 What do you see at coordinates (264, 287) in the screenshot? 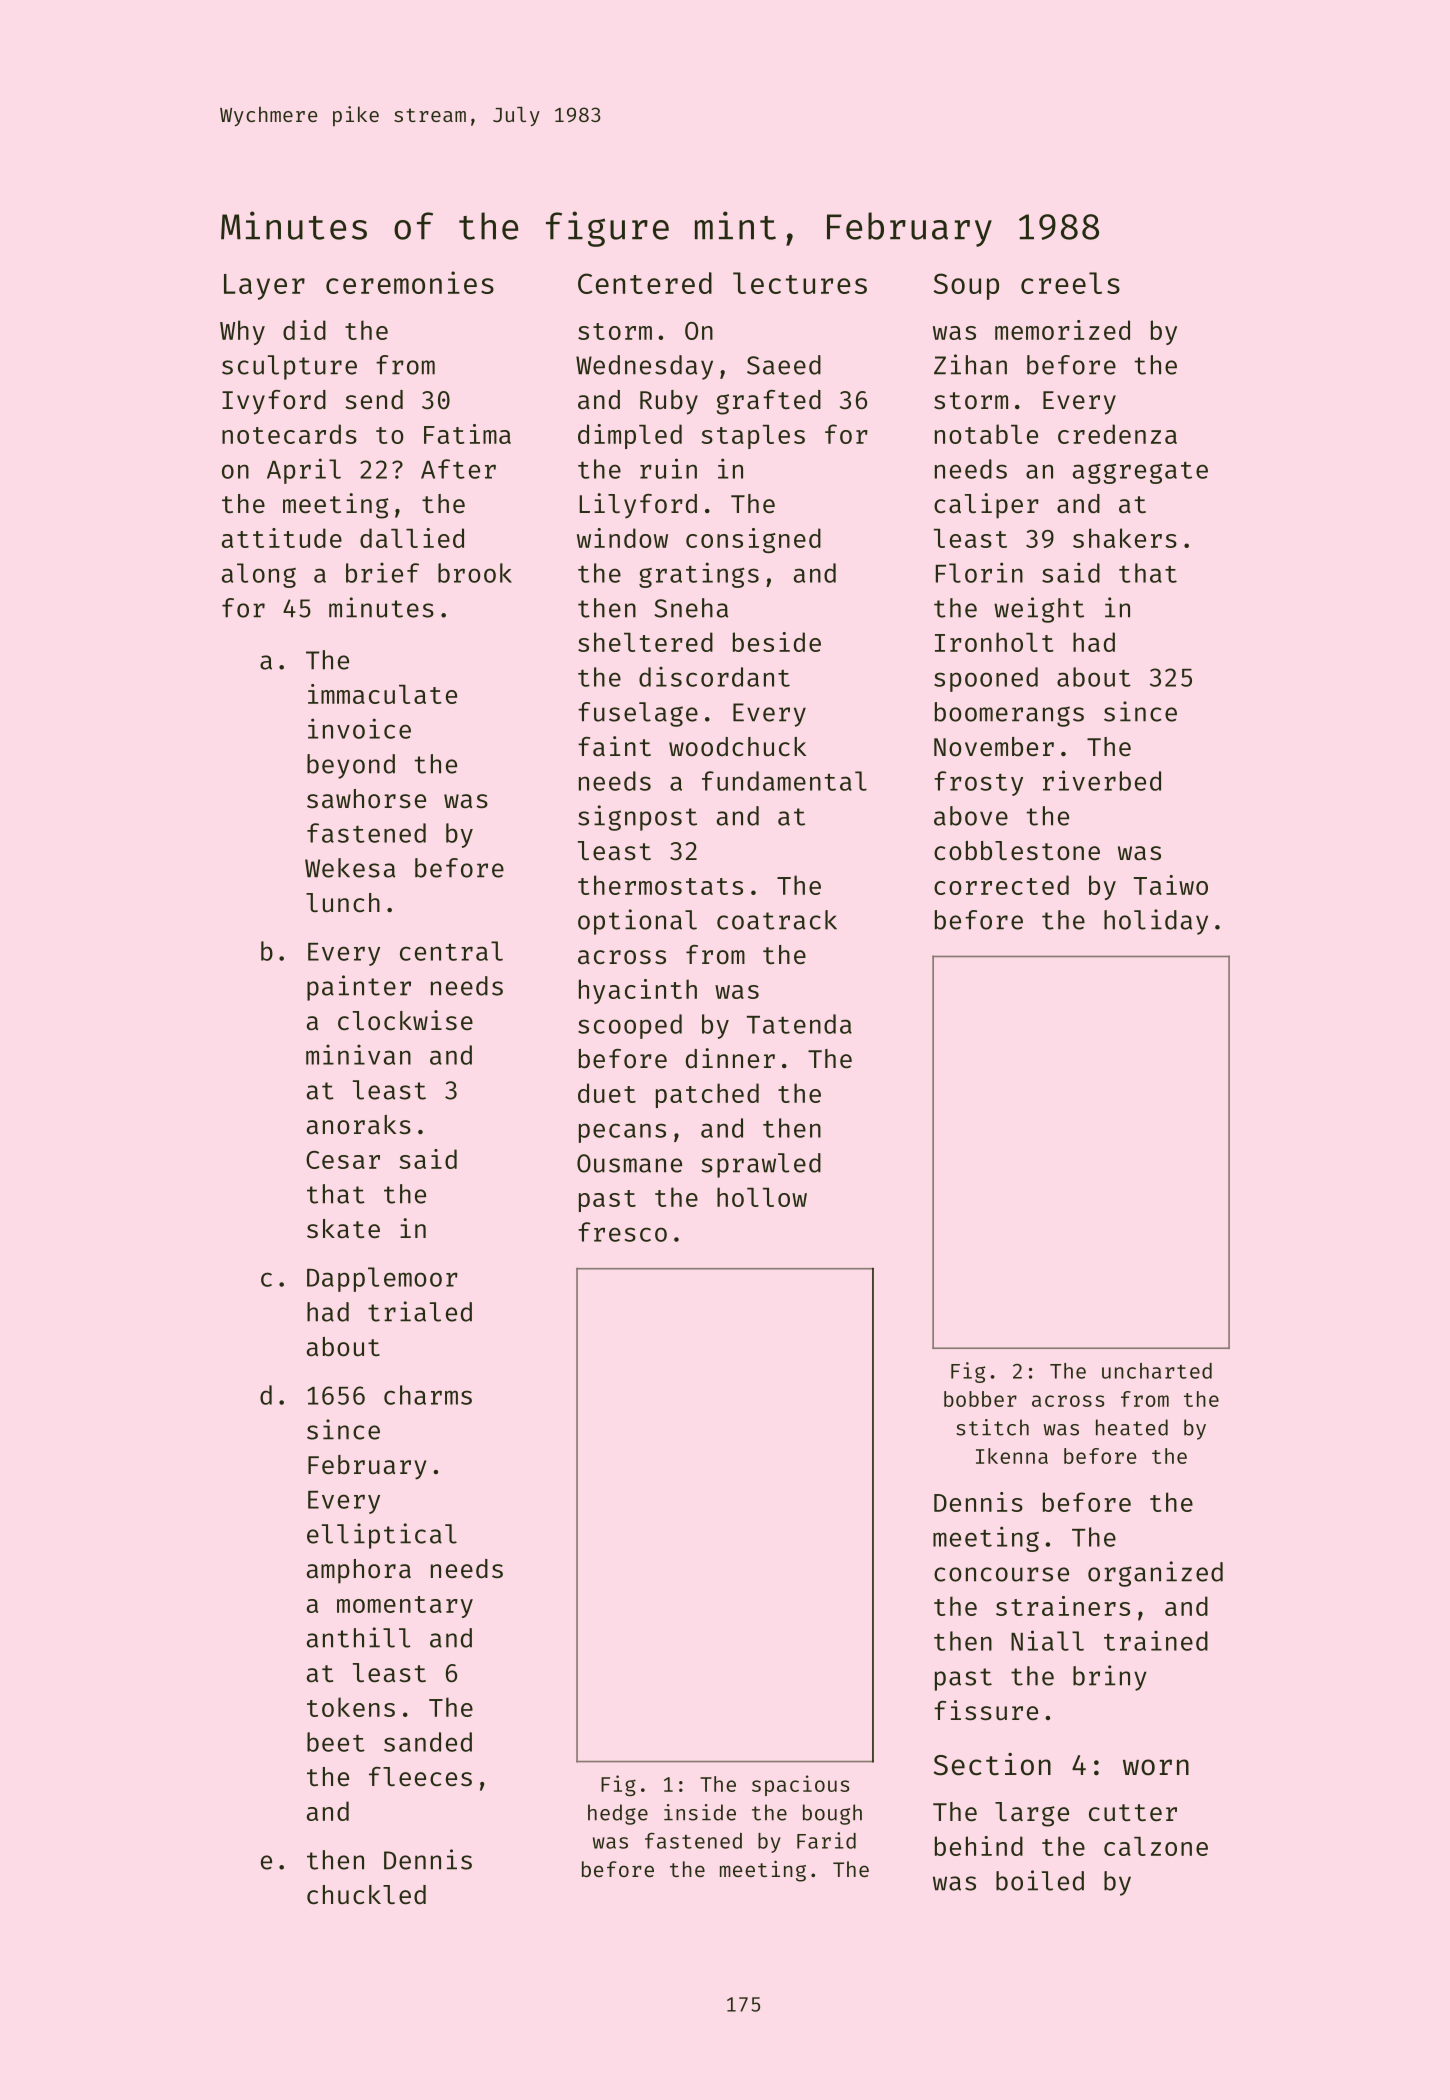
I see `Layer` at bounding box center [264, 287].
